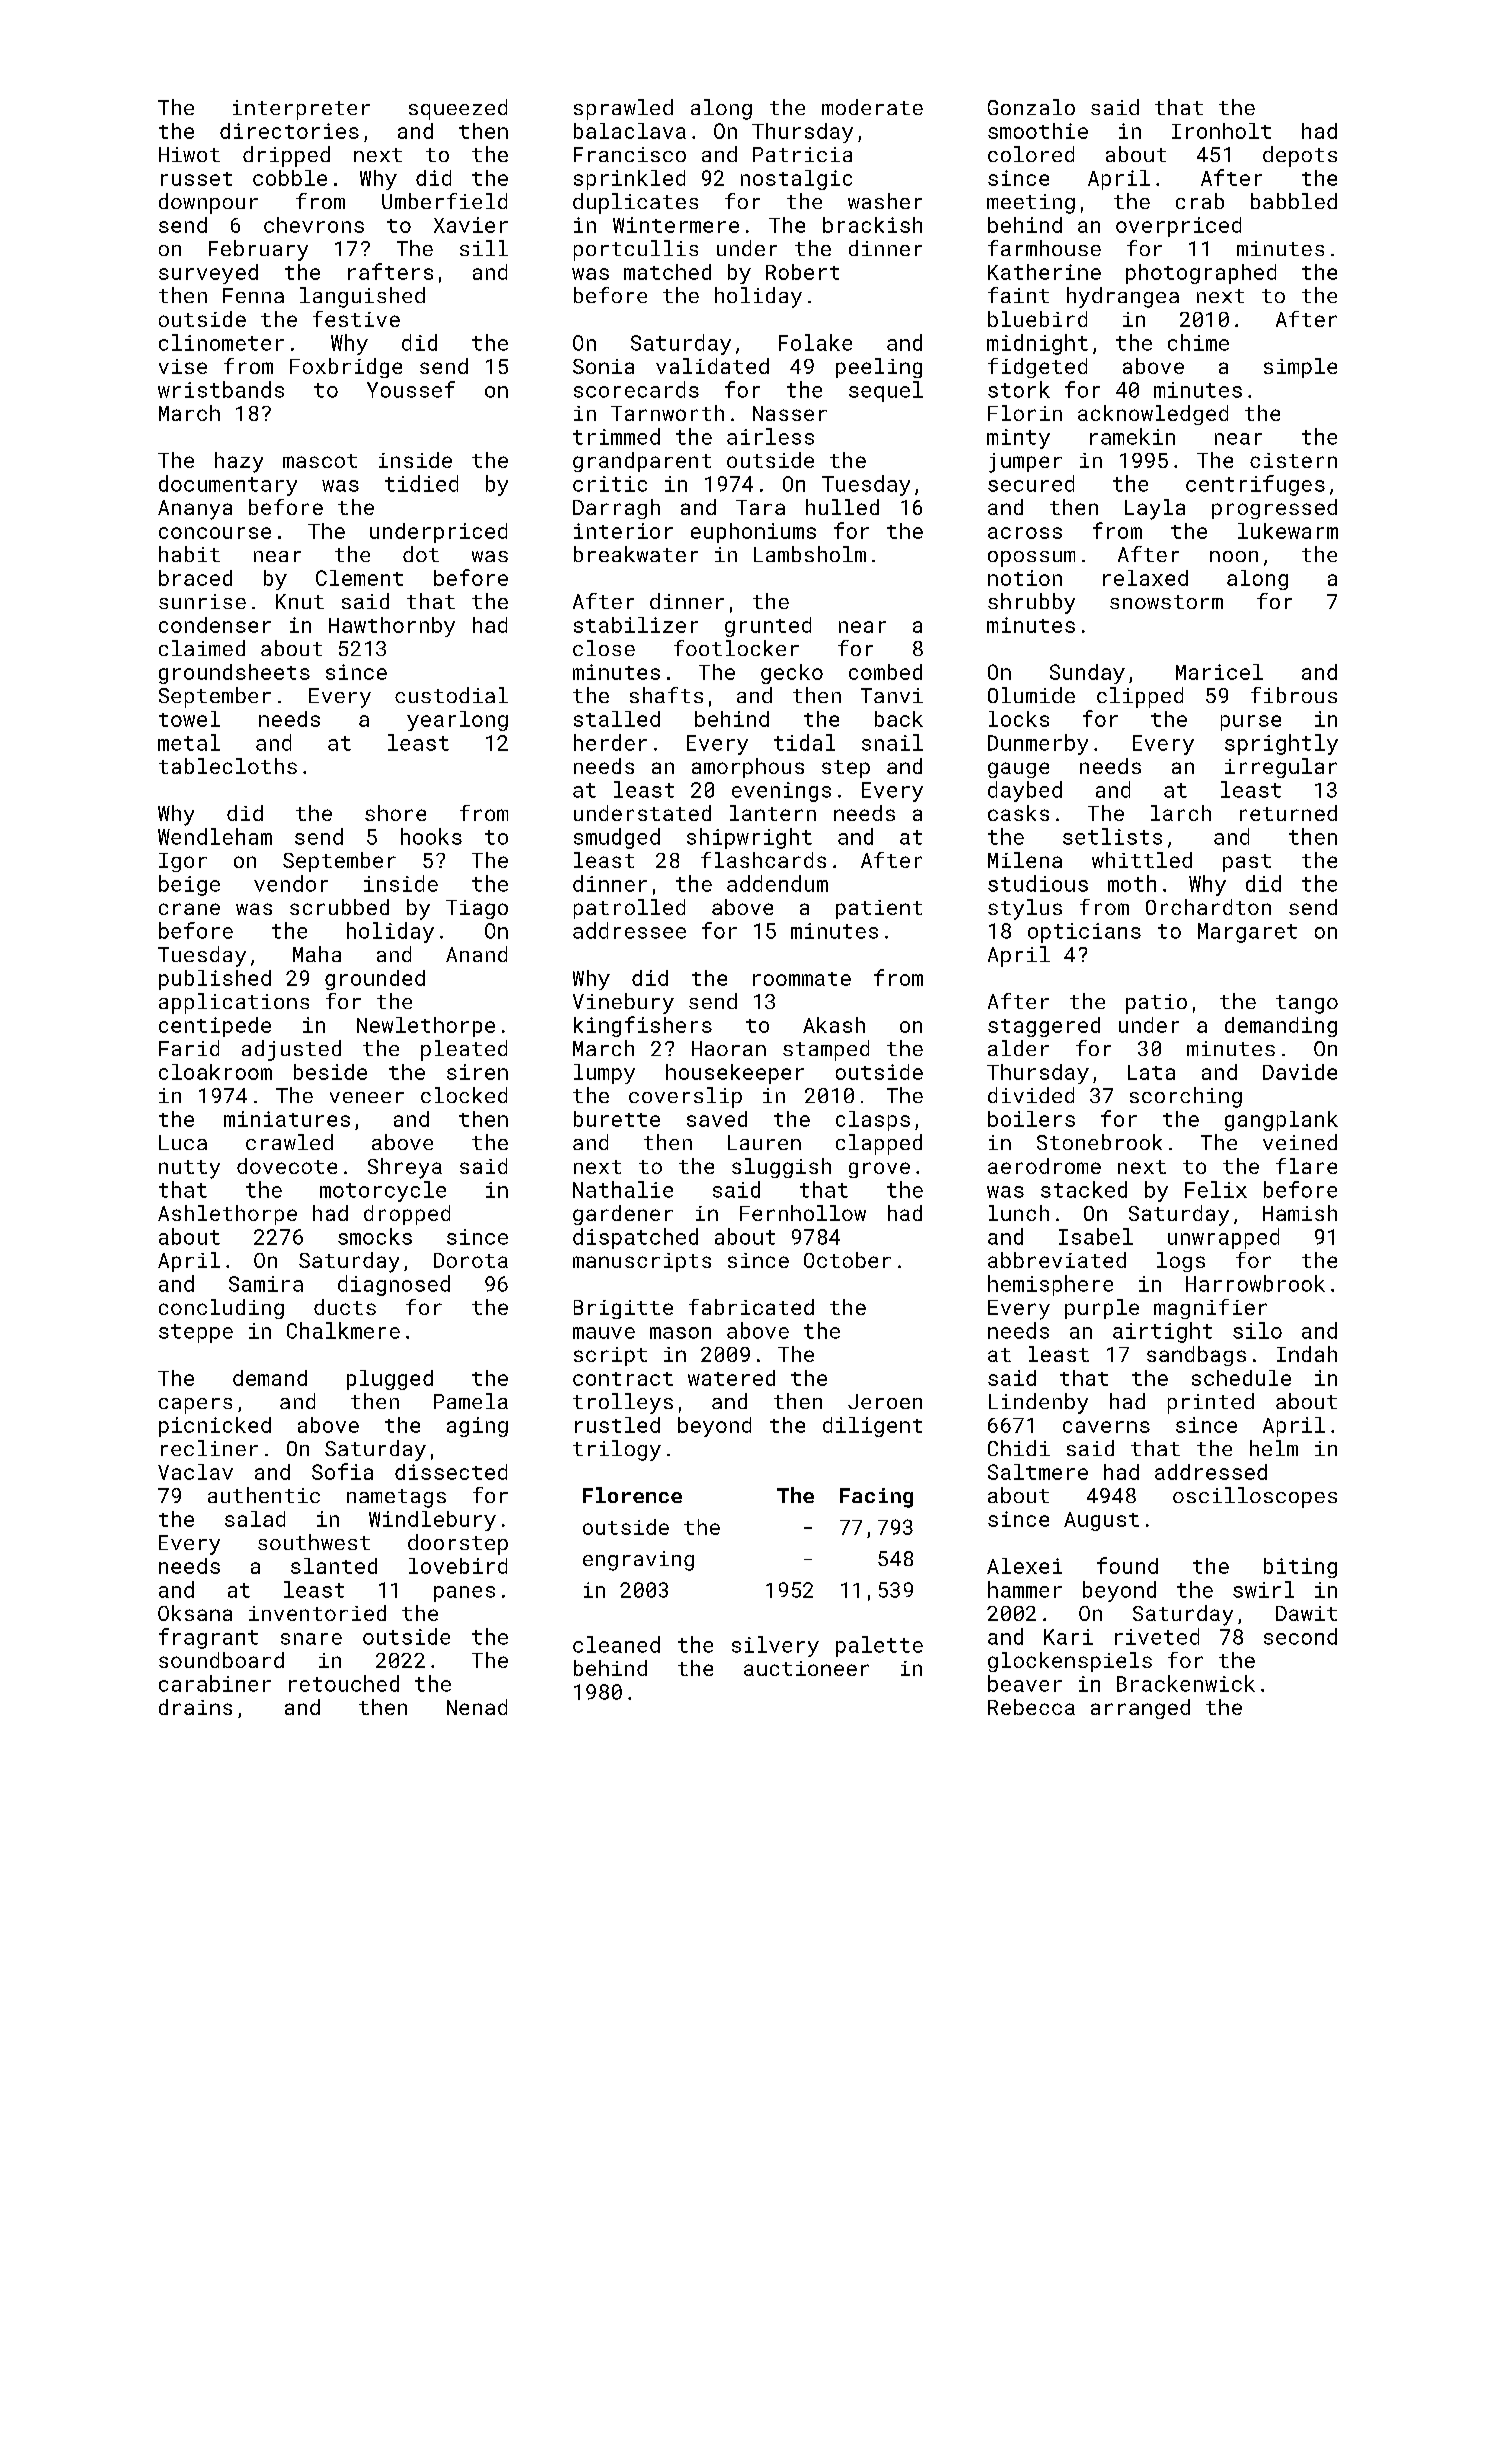 The height and width of the page is (2464, 1496). Describe the element at coordinates (1300, 1636) in the page. I see `second` at that location.
